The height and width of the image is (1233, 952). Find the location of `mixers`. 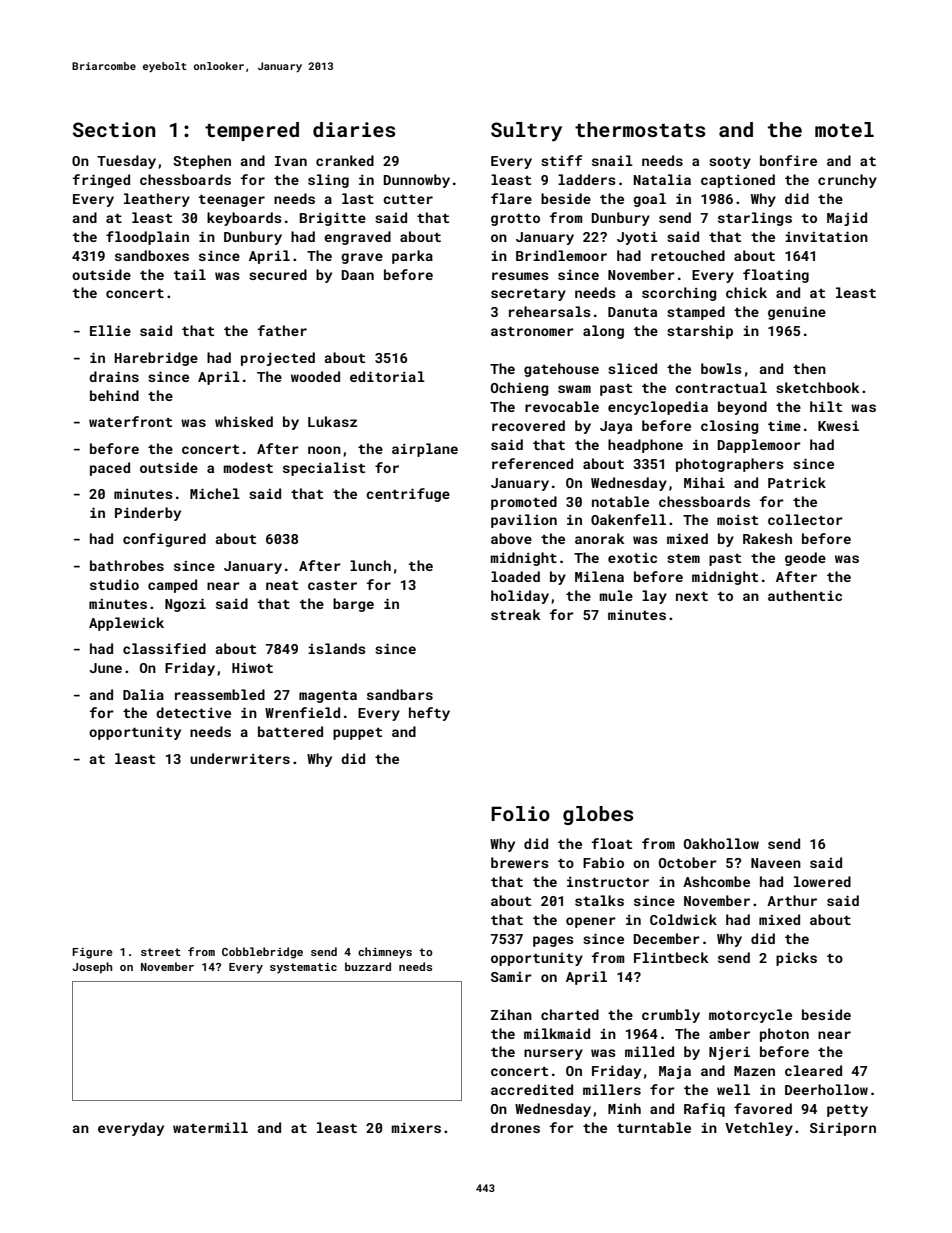

mixers is located at coordinates (416, 1128).
